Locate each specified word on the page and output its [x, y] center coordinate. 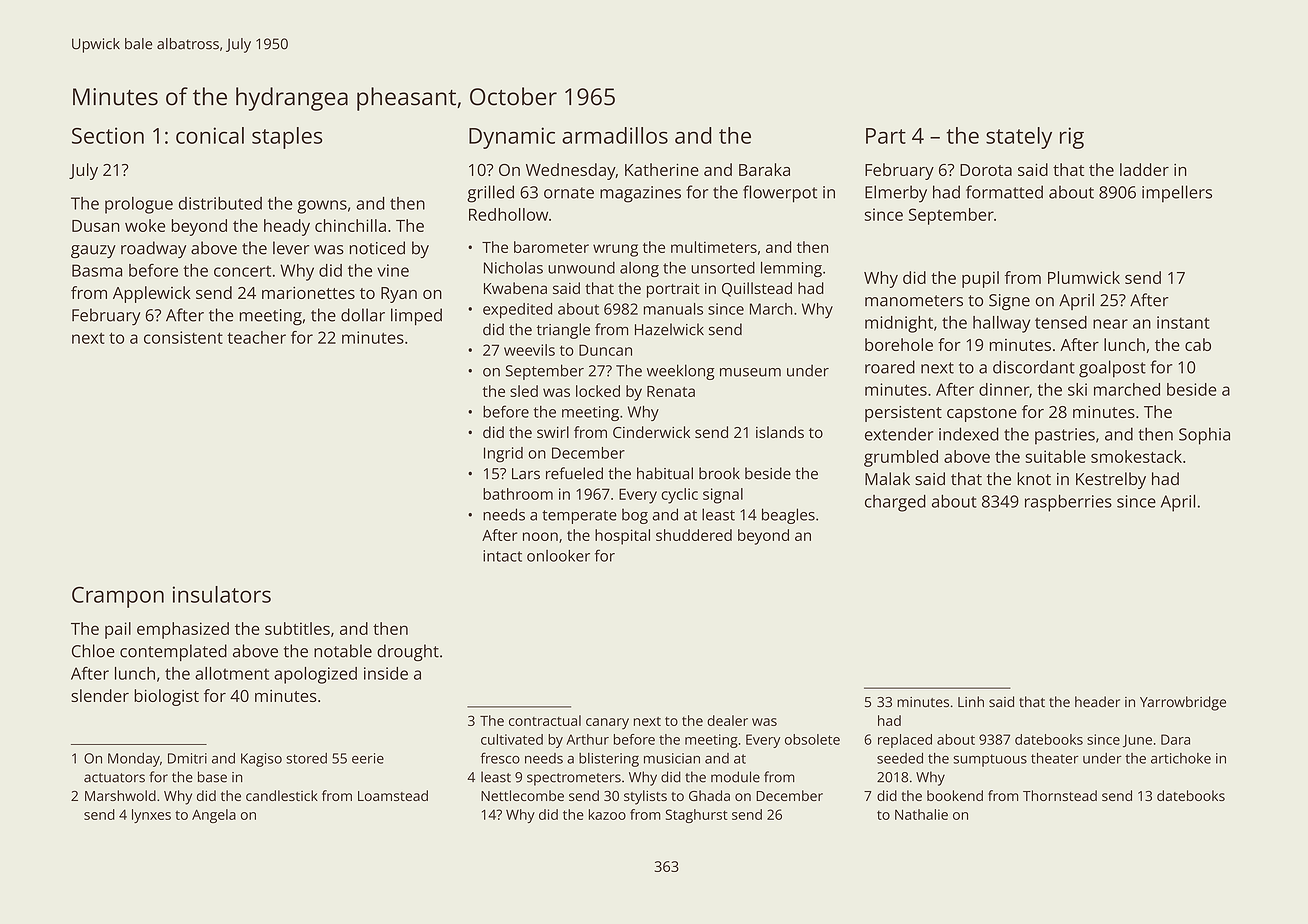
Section [108, 135]
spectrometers [574, 779]
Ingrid [503, 455]
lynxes [151, 816]
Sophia [1204, 436]
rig [1072, 138]
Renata [671, 391]
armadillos [615, 135]
